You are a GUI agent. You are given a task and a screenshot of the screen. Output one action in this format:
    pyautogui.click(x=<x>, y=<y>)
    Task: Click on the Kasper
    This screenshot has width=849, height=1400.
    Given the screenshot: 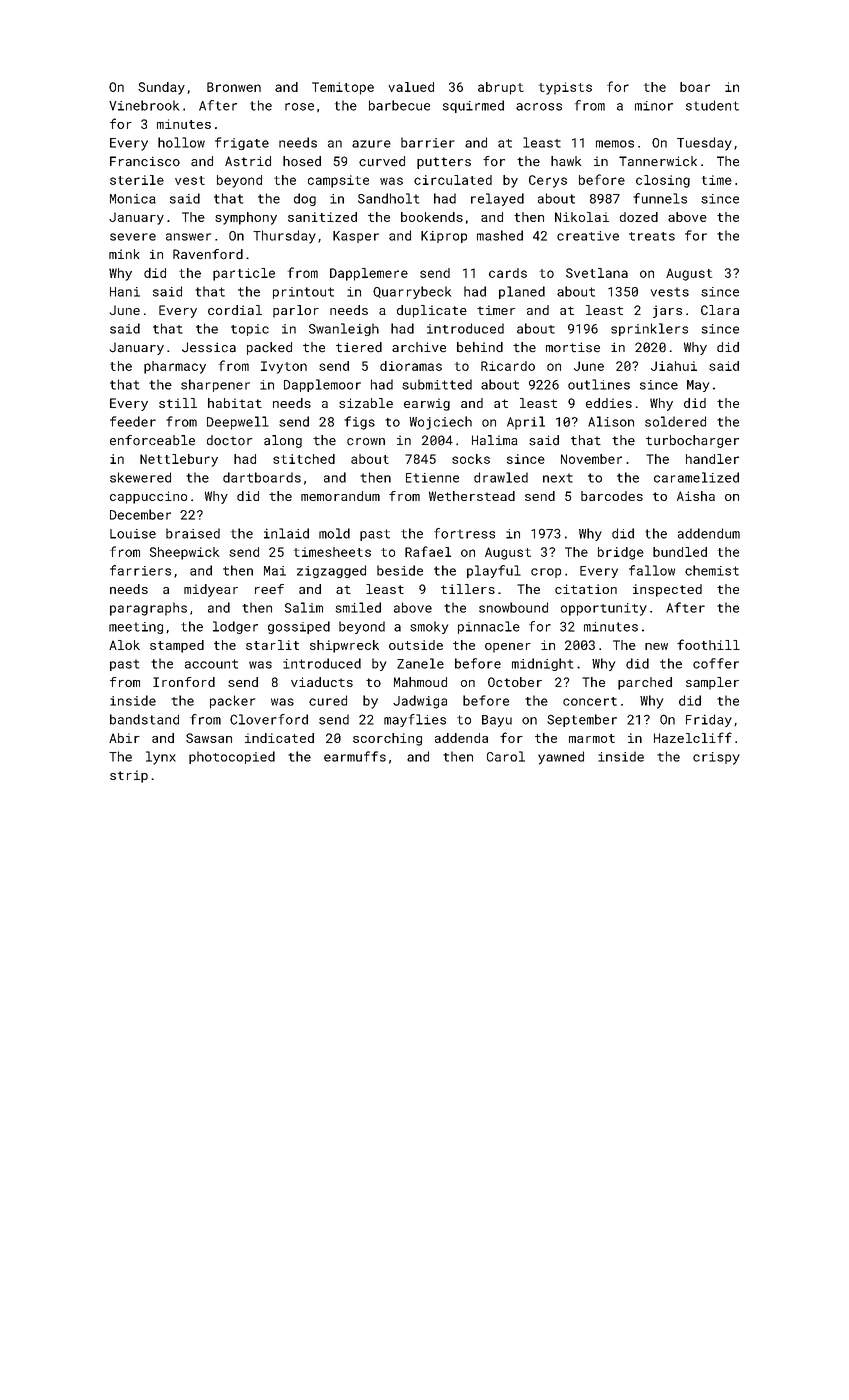 What is the action you would take?
    pyautogui.click(x=356, y=237)
